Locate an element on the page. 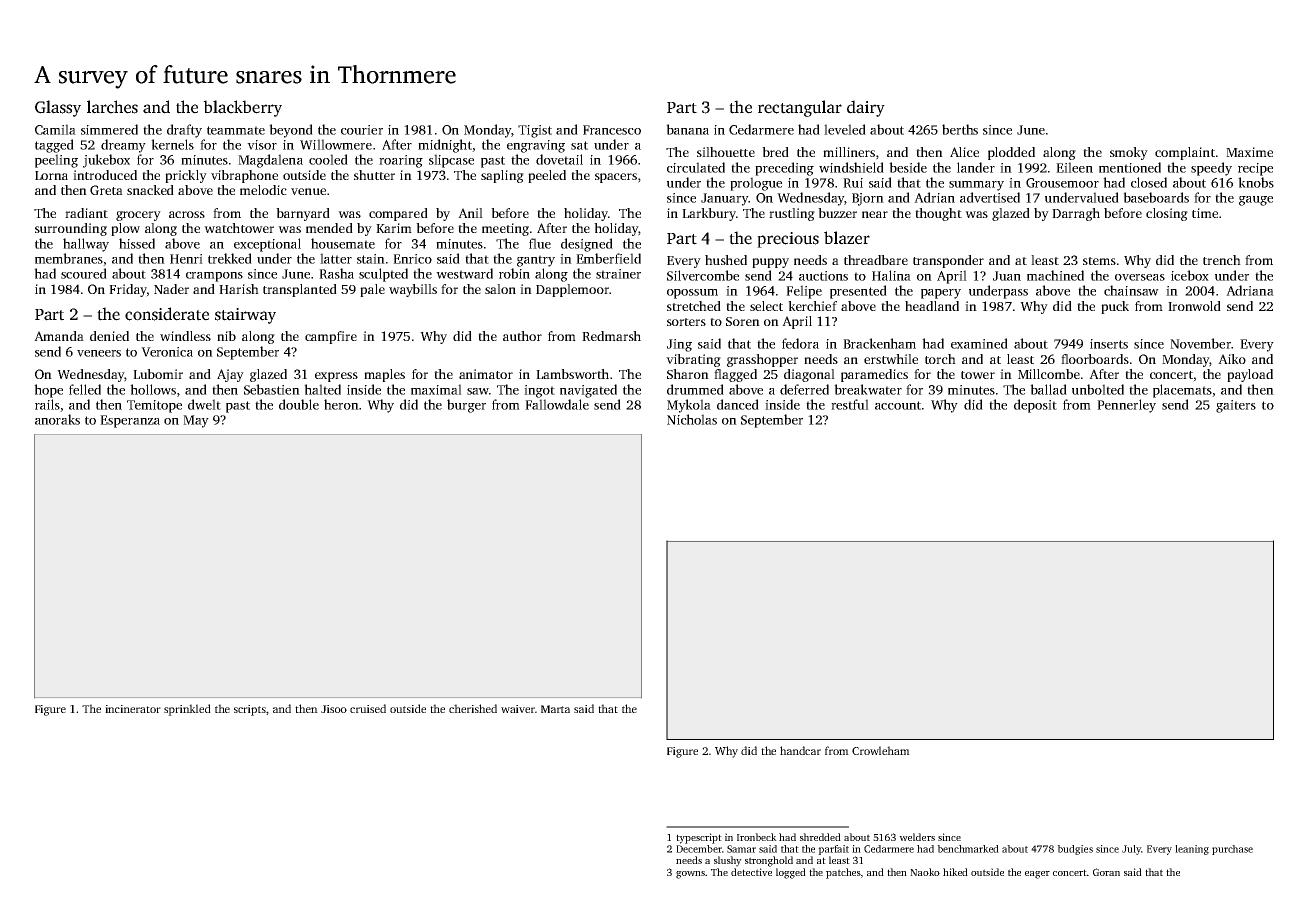  anoraks is located at coordinates (57, 419).
